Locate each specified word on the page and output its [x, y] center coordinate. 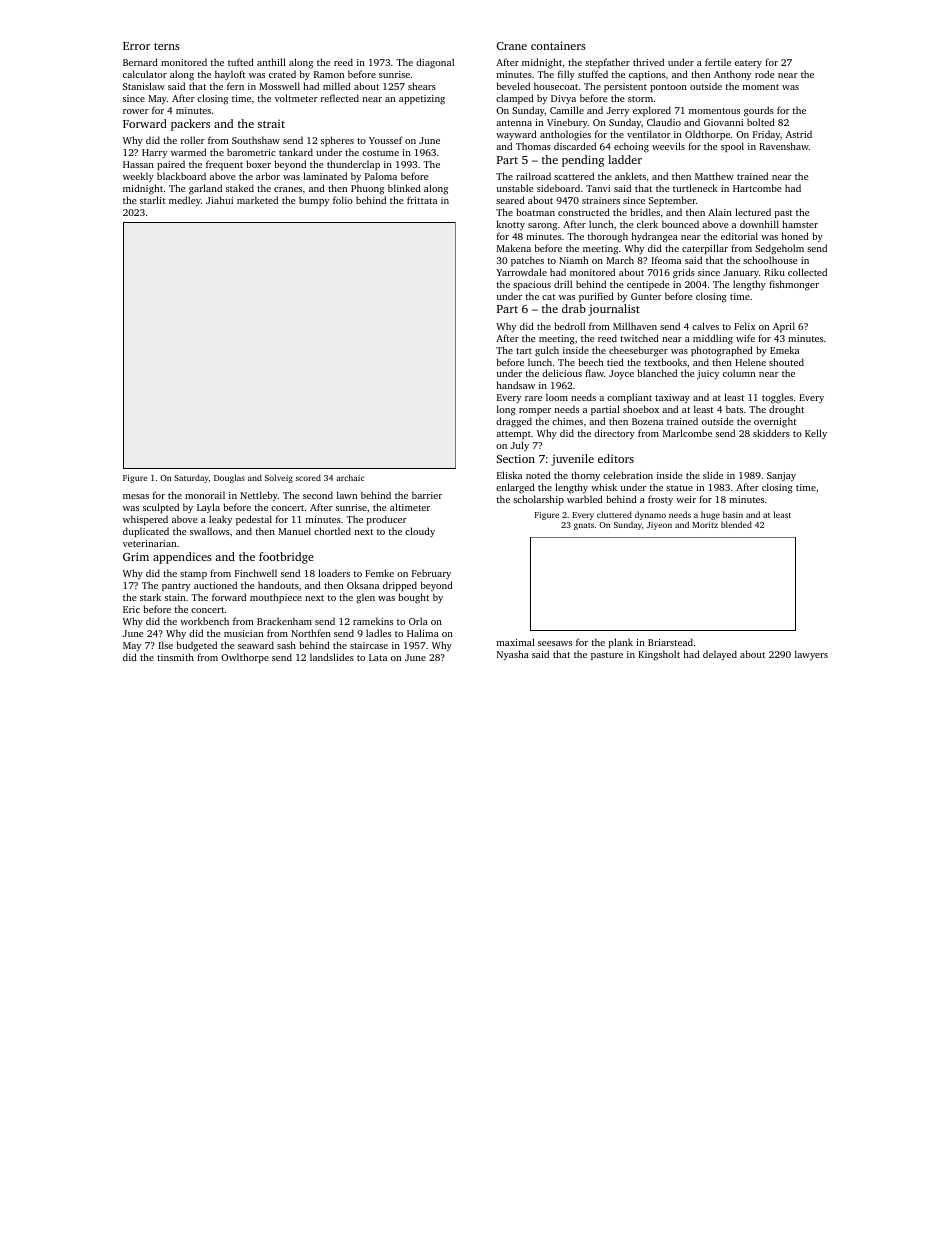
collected [807, 272]
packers [190, 125]
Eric [131, 609]
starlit [153, 200]
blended [736, 524]
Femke [379, 573]
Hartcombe [757, 188]
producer [387, 520]
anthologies [565, 135]
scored [308, 477]
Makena [514, 248]
